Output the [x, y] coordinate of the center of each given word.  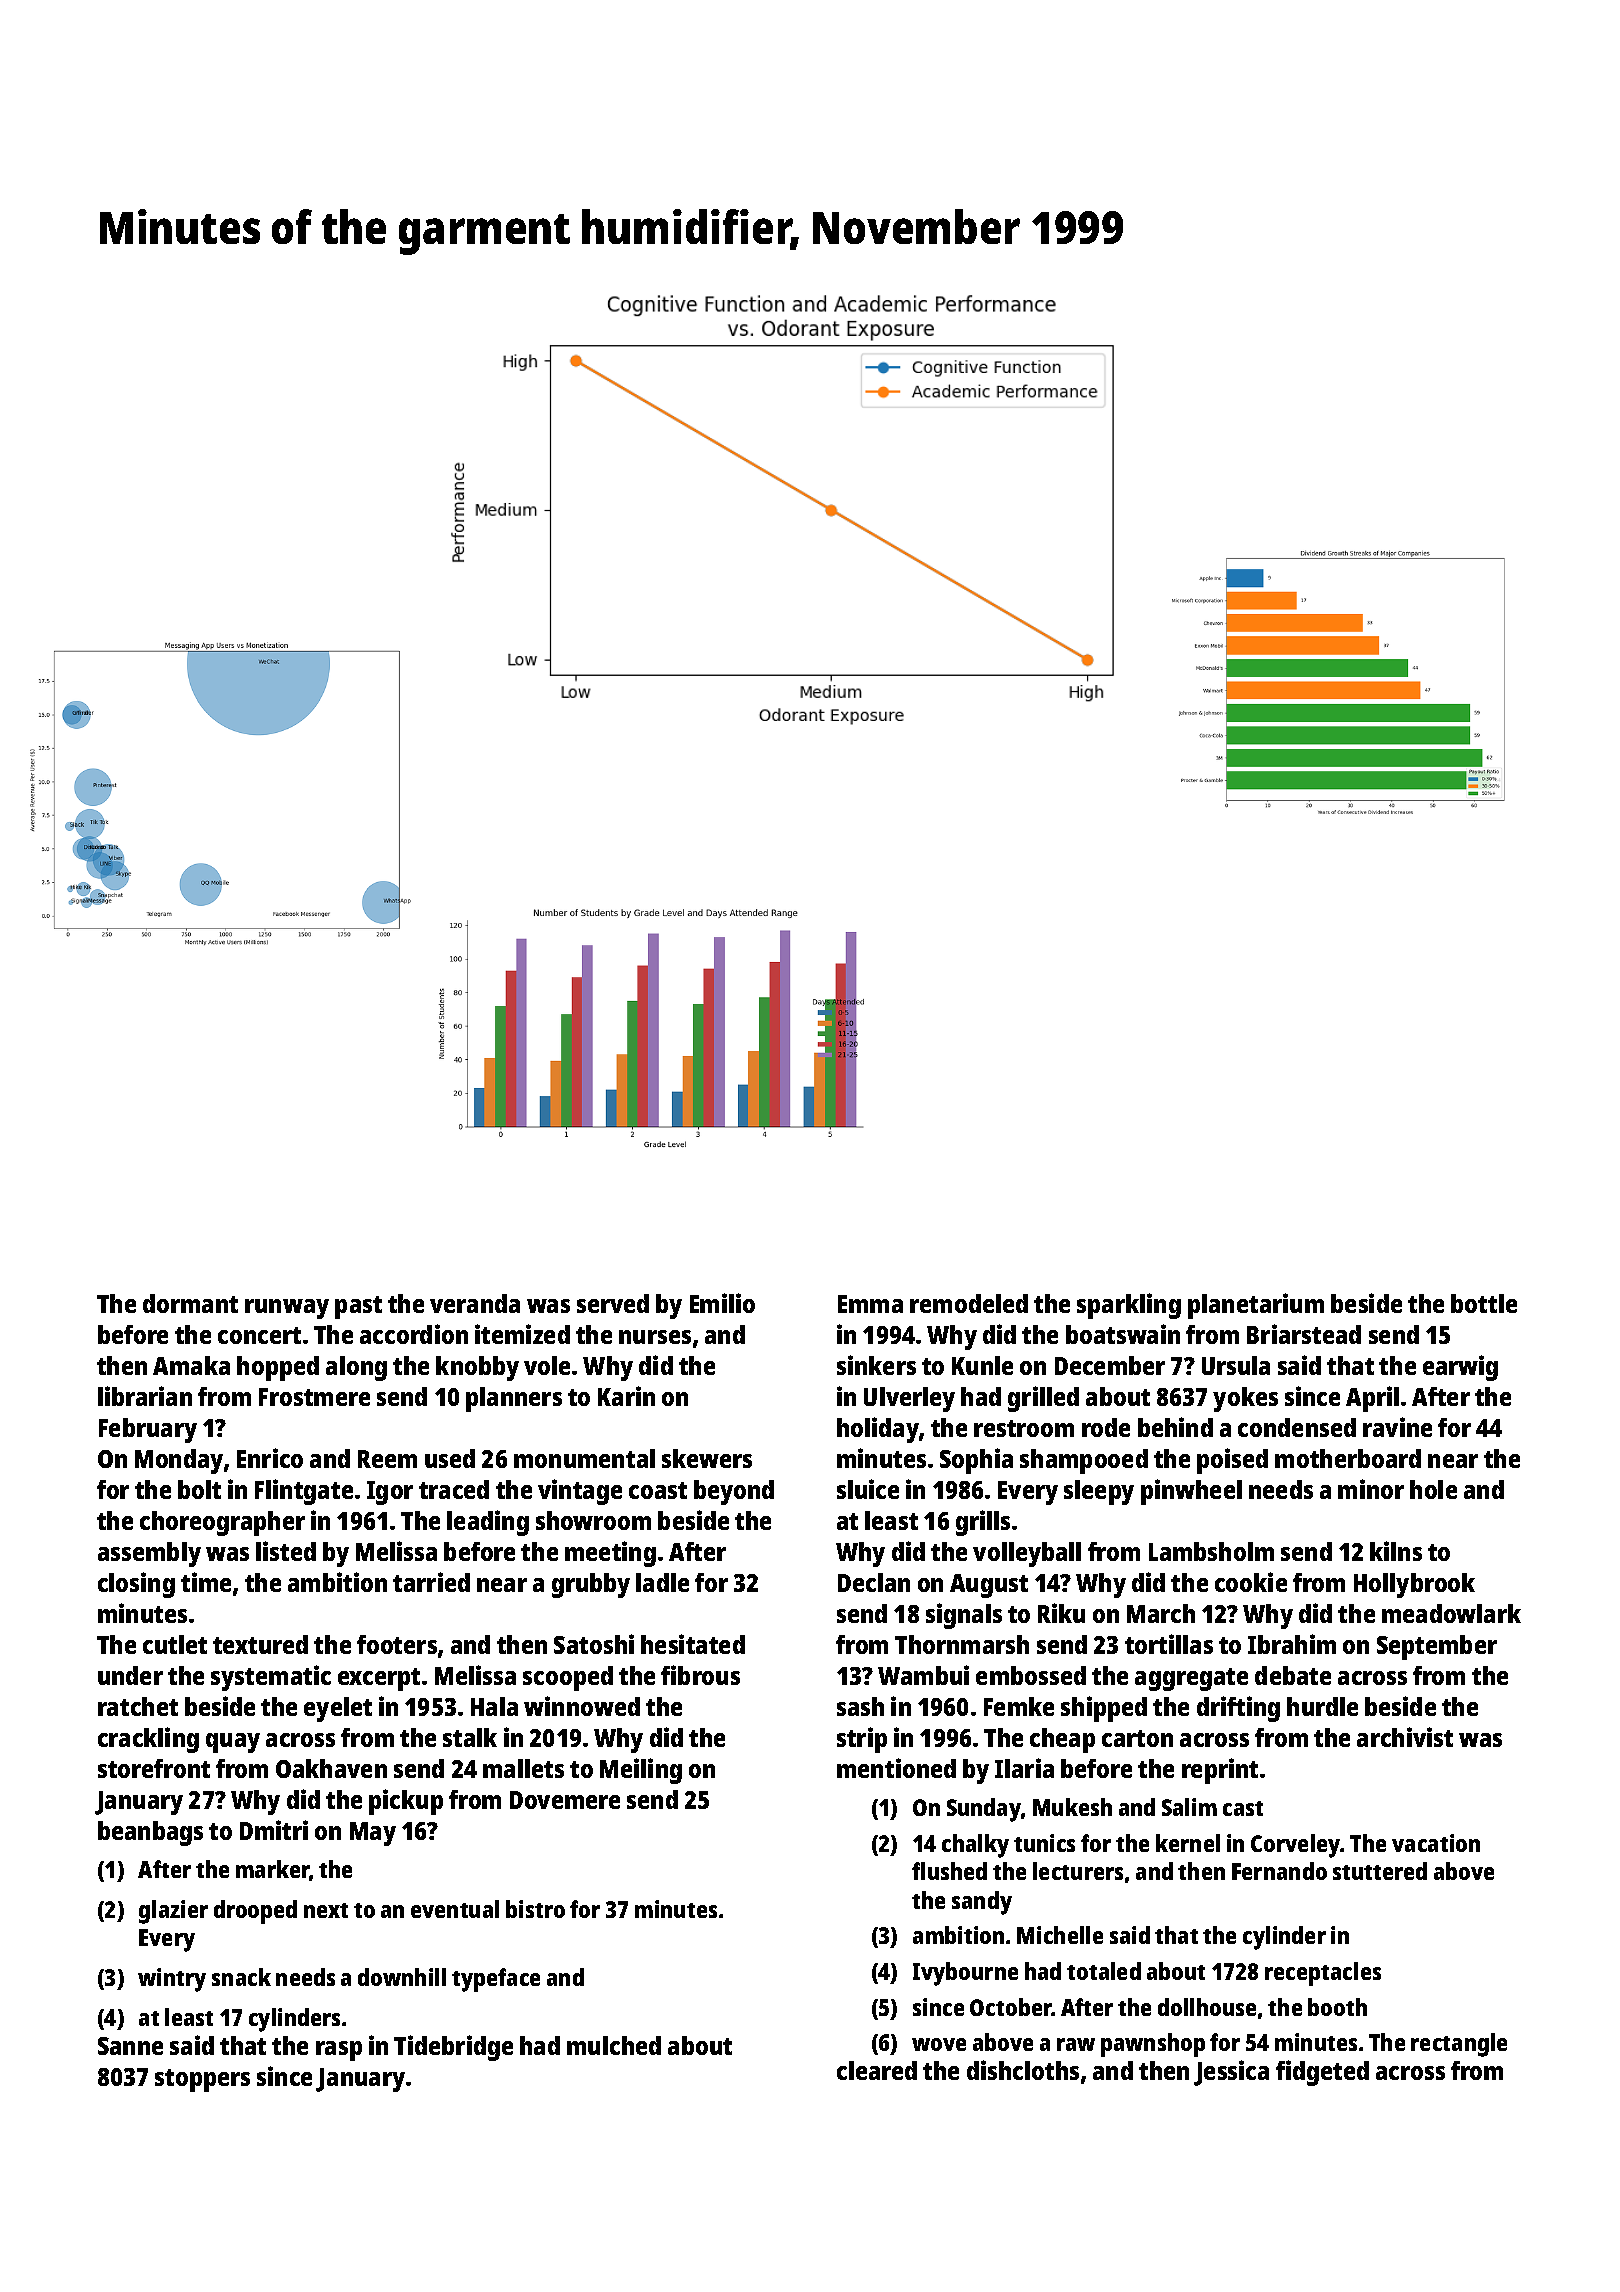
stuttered [1380, 1871]
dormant [190, 1303]
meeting [610, 1554]
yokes [1245, 1399]
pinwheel [1191, 1492]
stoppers [202, 2080]
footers [397, 1644]
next [326, 1910]
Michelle [1060, 1935]
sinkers [876, 1365]
